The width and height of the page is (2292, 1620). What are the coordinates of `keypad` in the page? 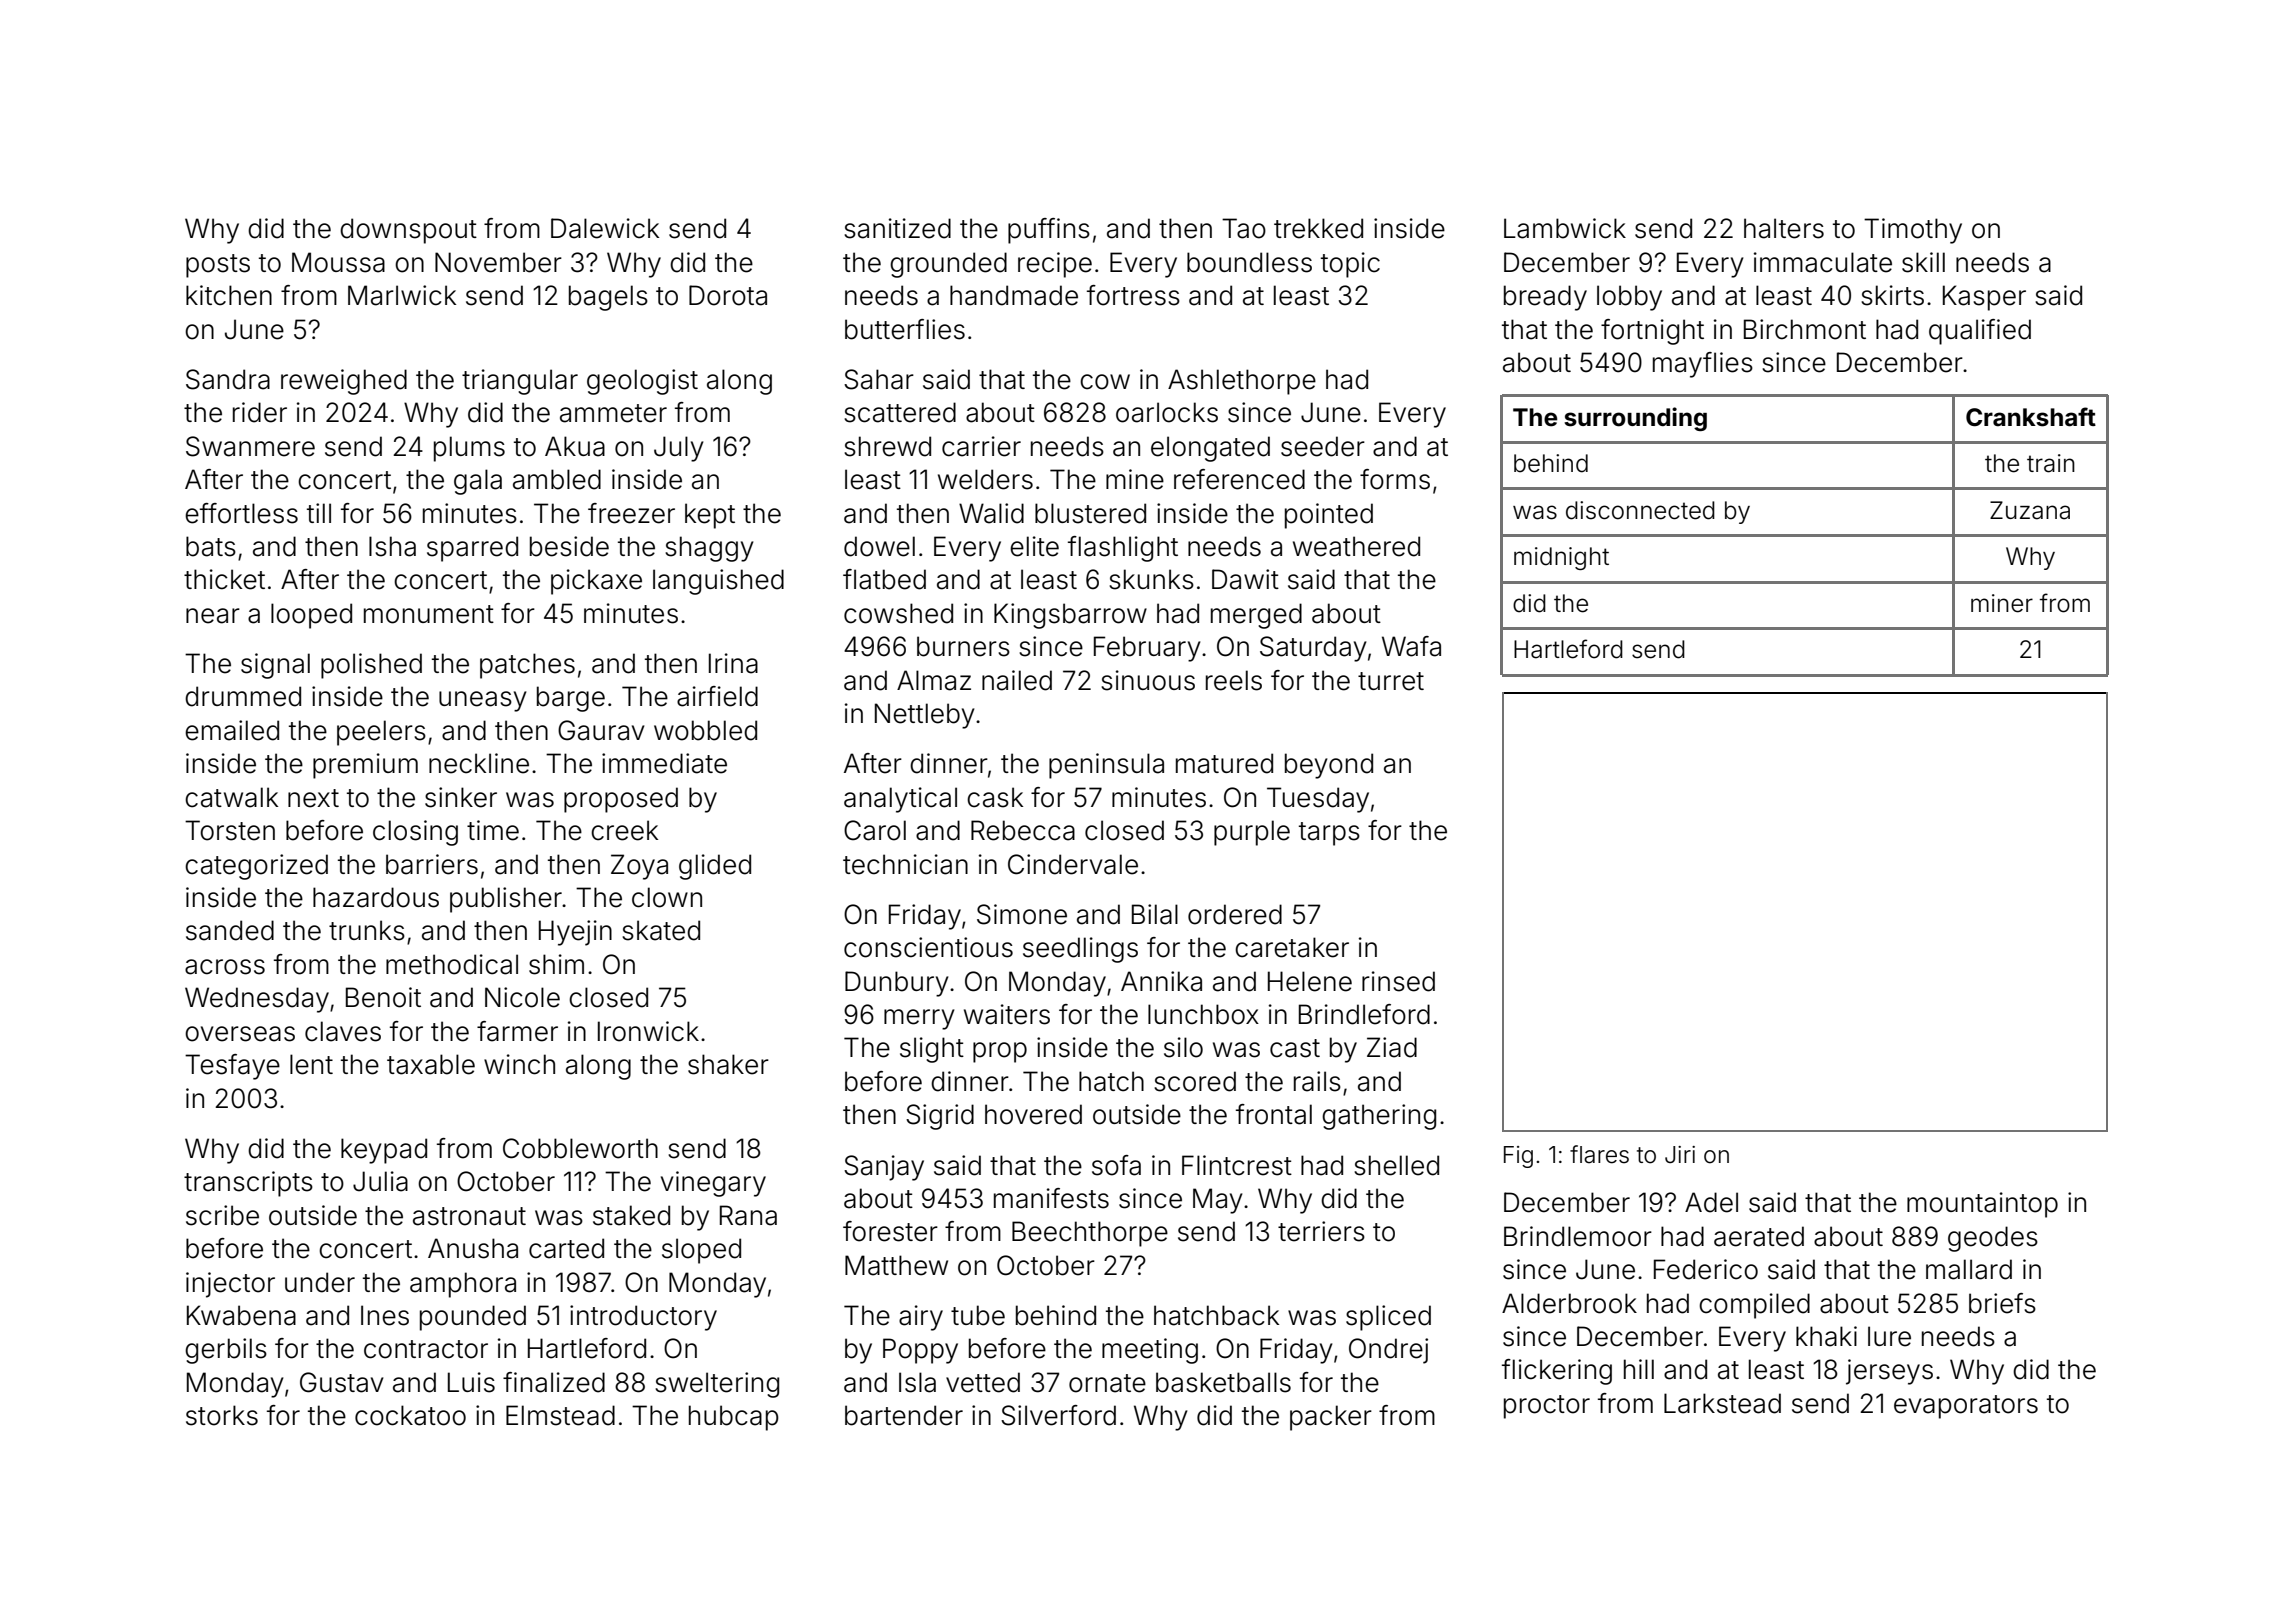 It's located at (384, 1151).
